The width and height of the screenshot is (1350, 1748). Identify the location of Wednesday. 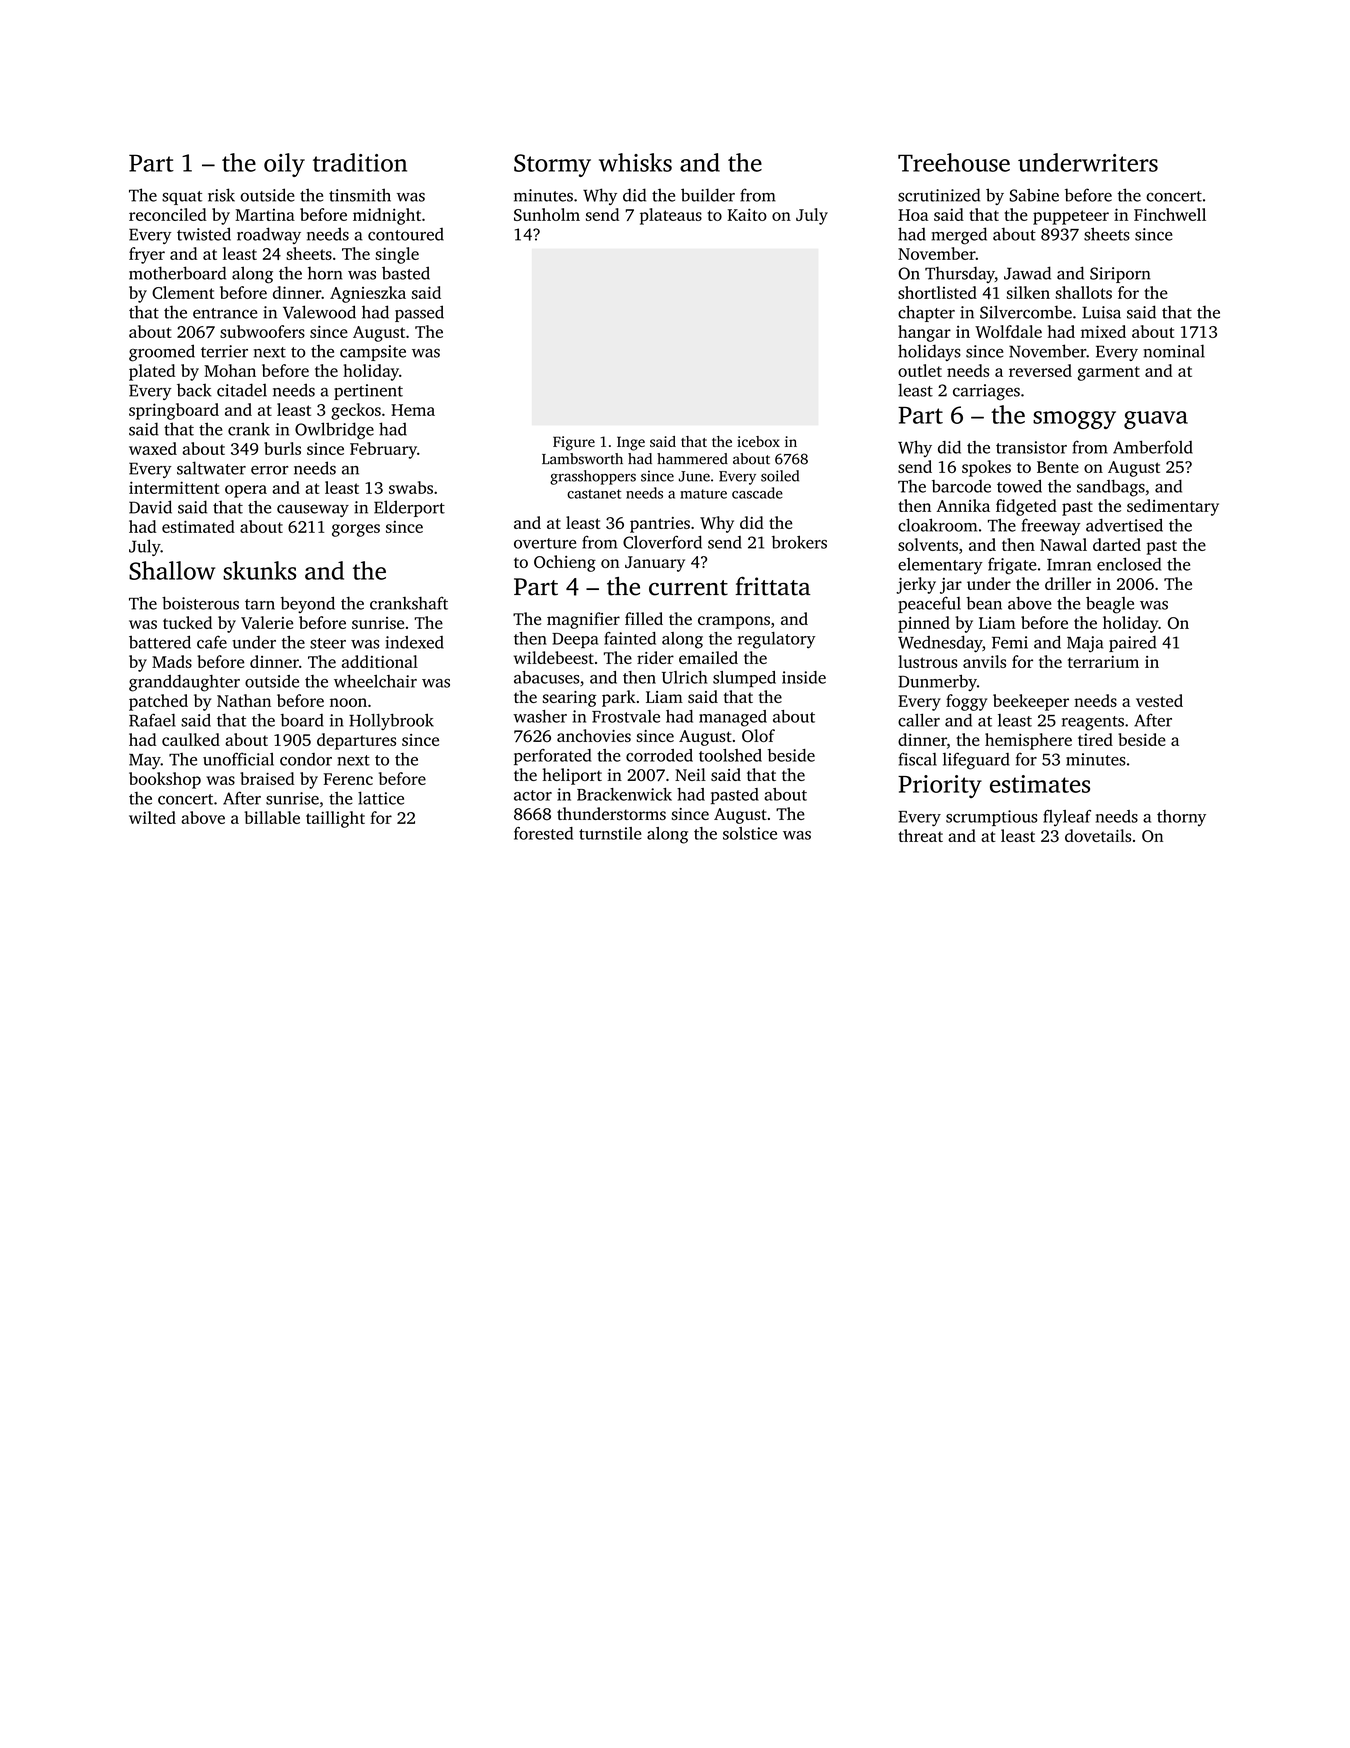
(940, 644).
